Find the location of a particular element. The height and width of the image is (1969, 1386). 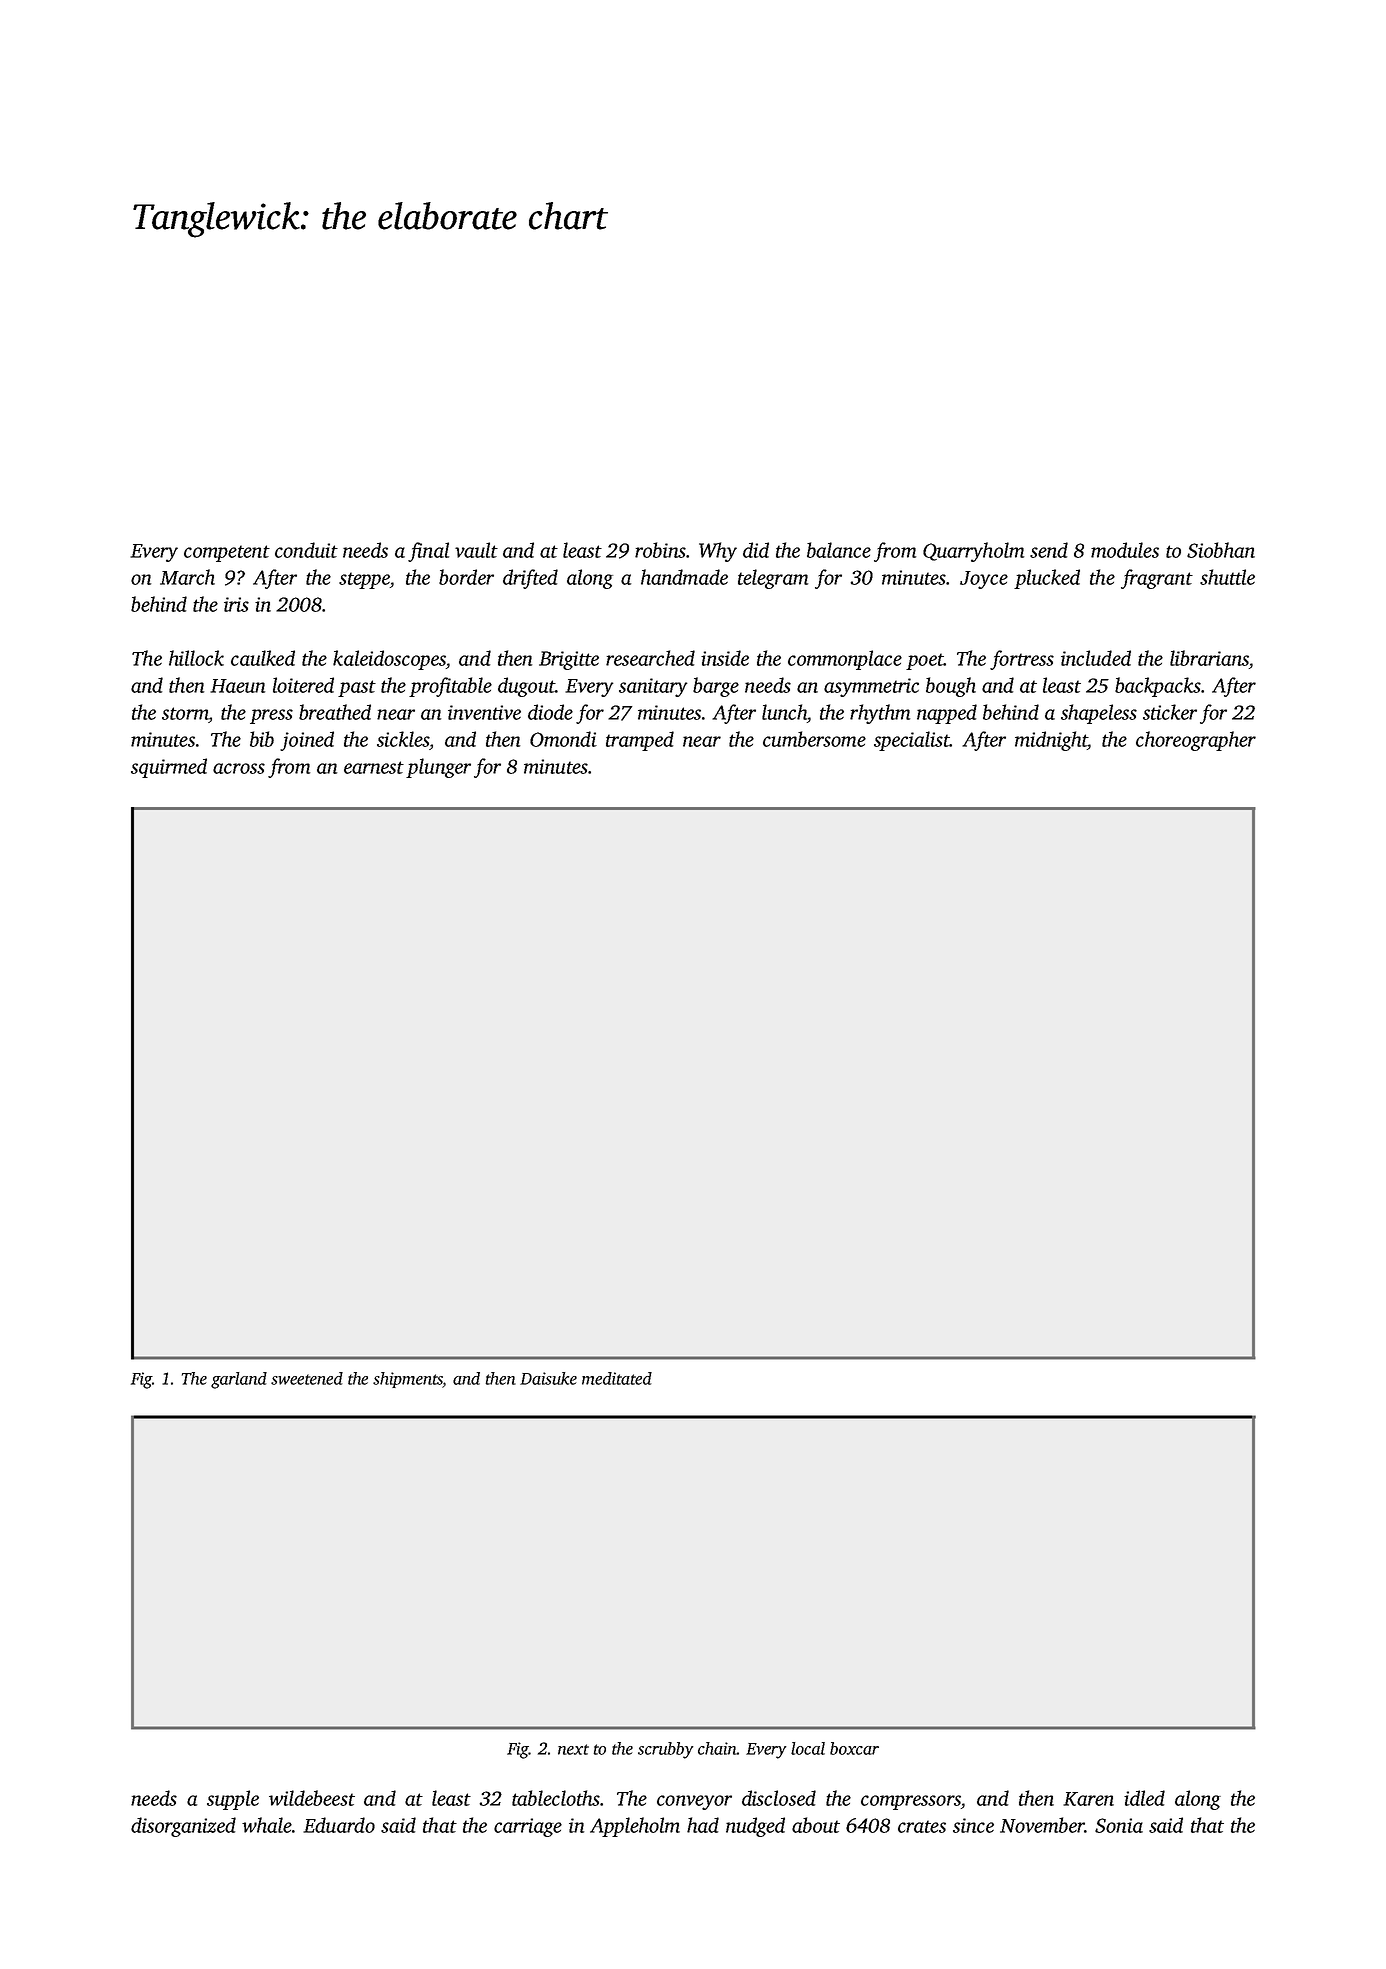

garland is located at coordinates (239, 1380).
